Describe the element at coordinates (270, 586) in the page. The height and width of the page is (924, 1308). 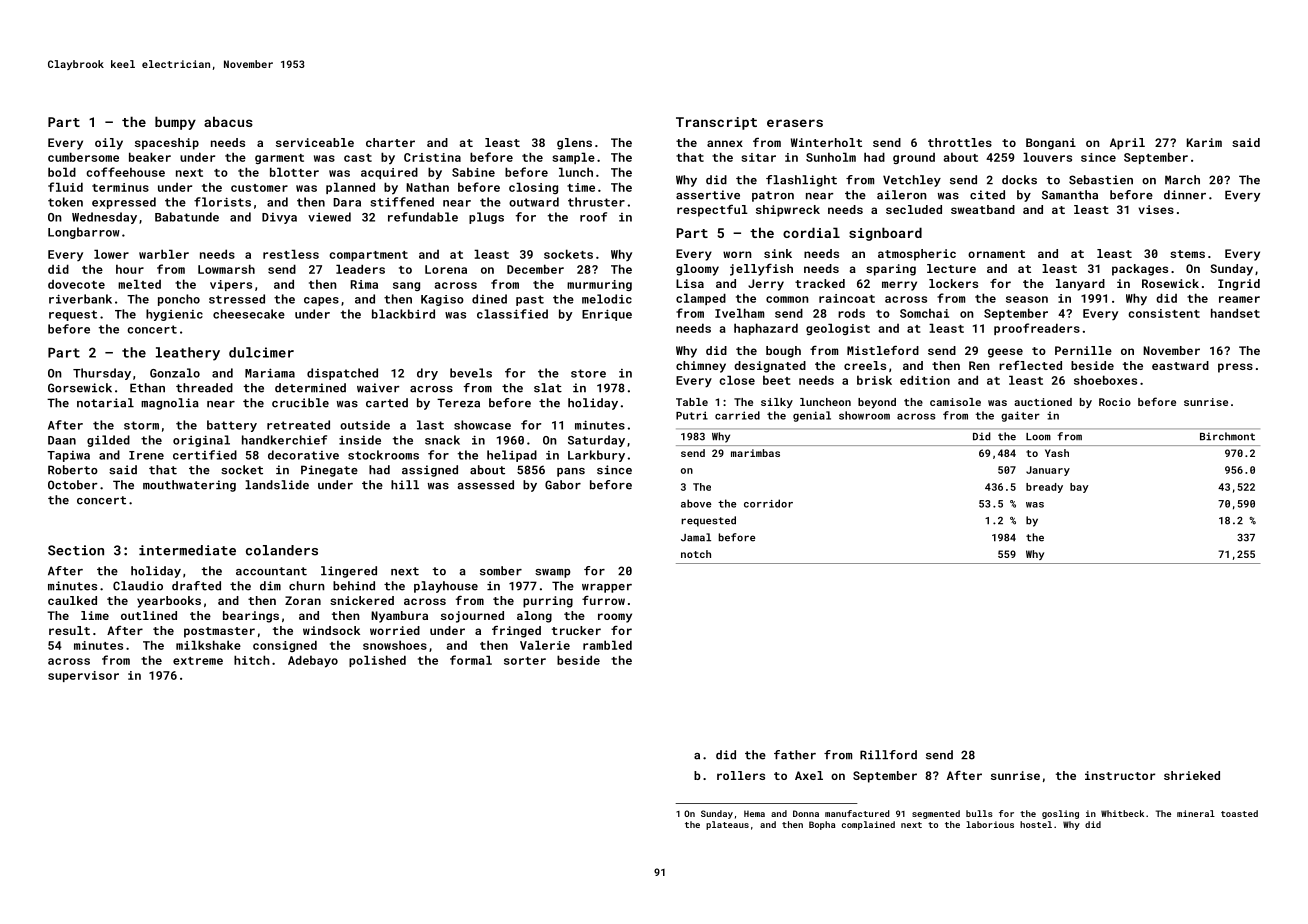
I see `dim` at that location.
